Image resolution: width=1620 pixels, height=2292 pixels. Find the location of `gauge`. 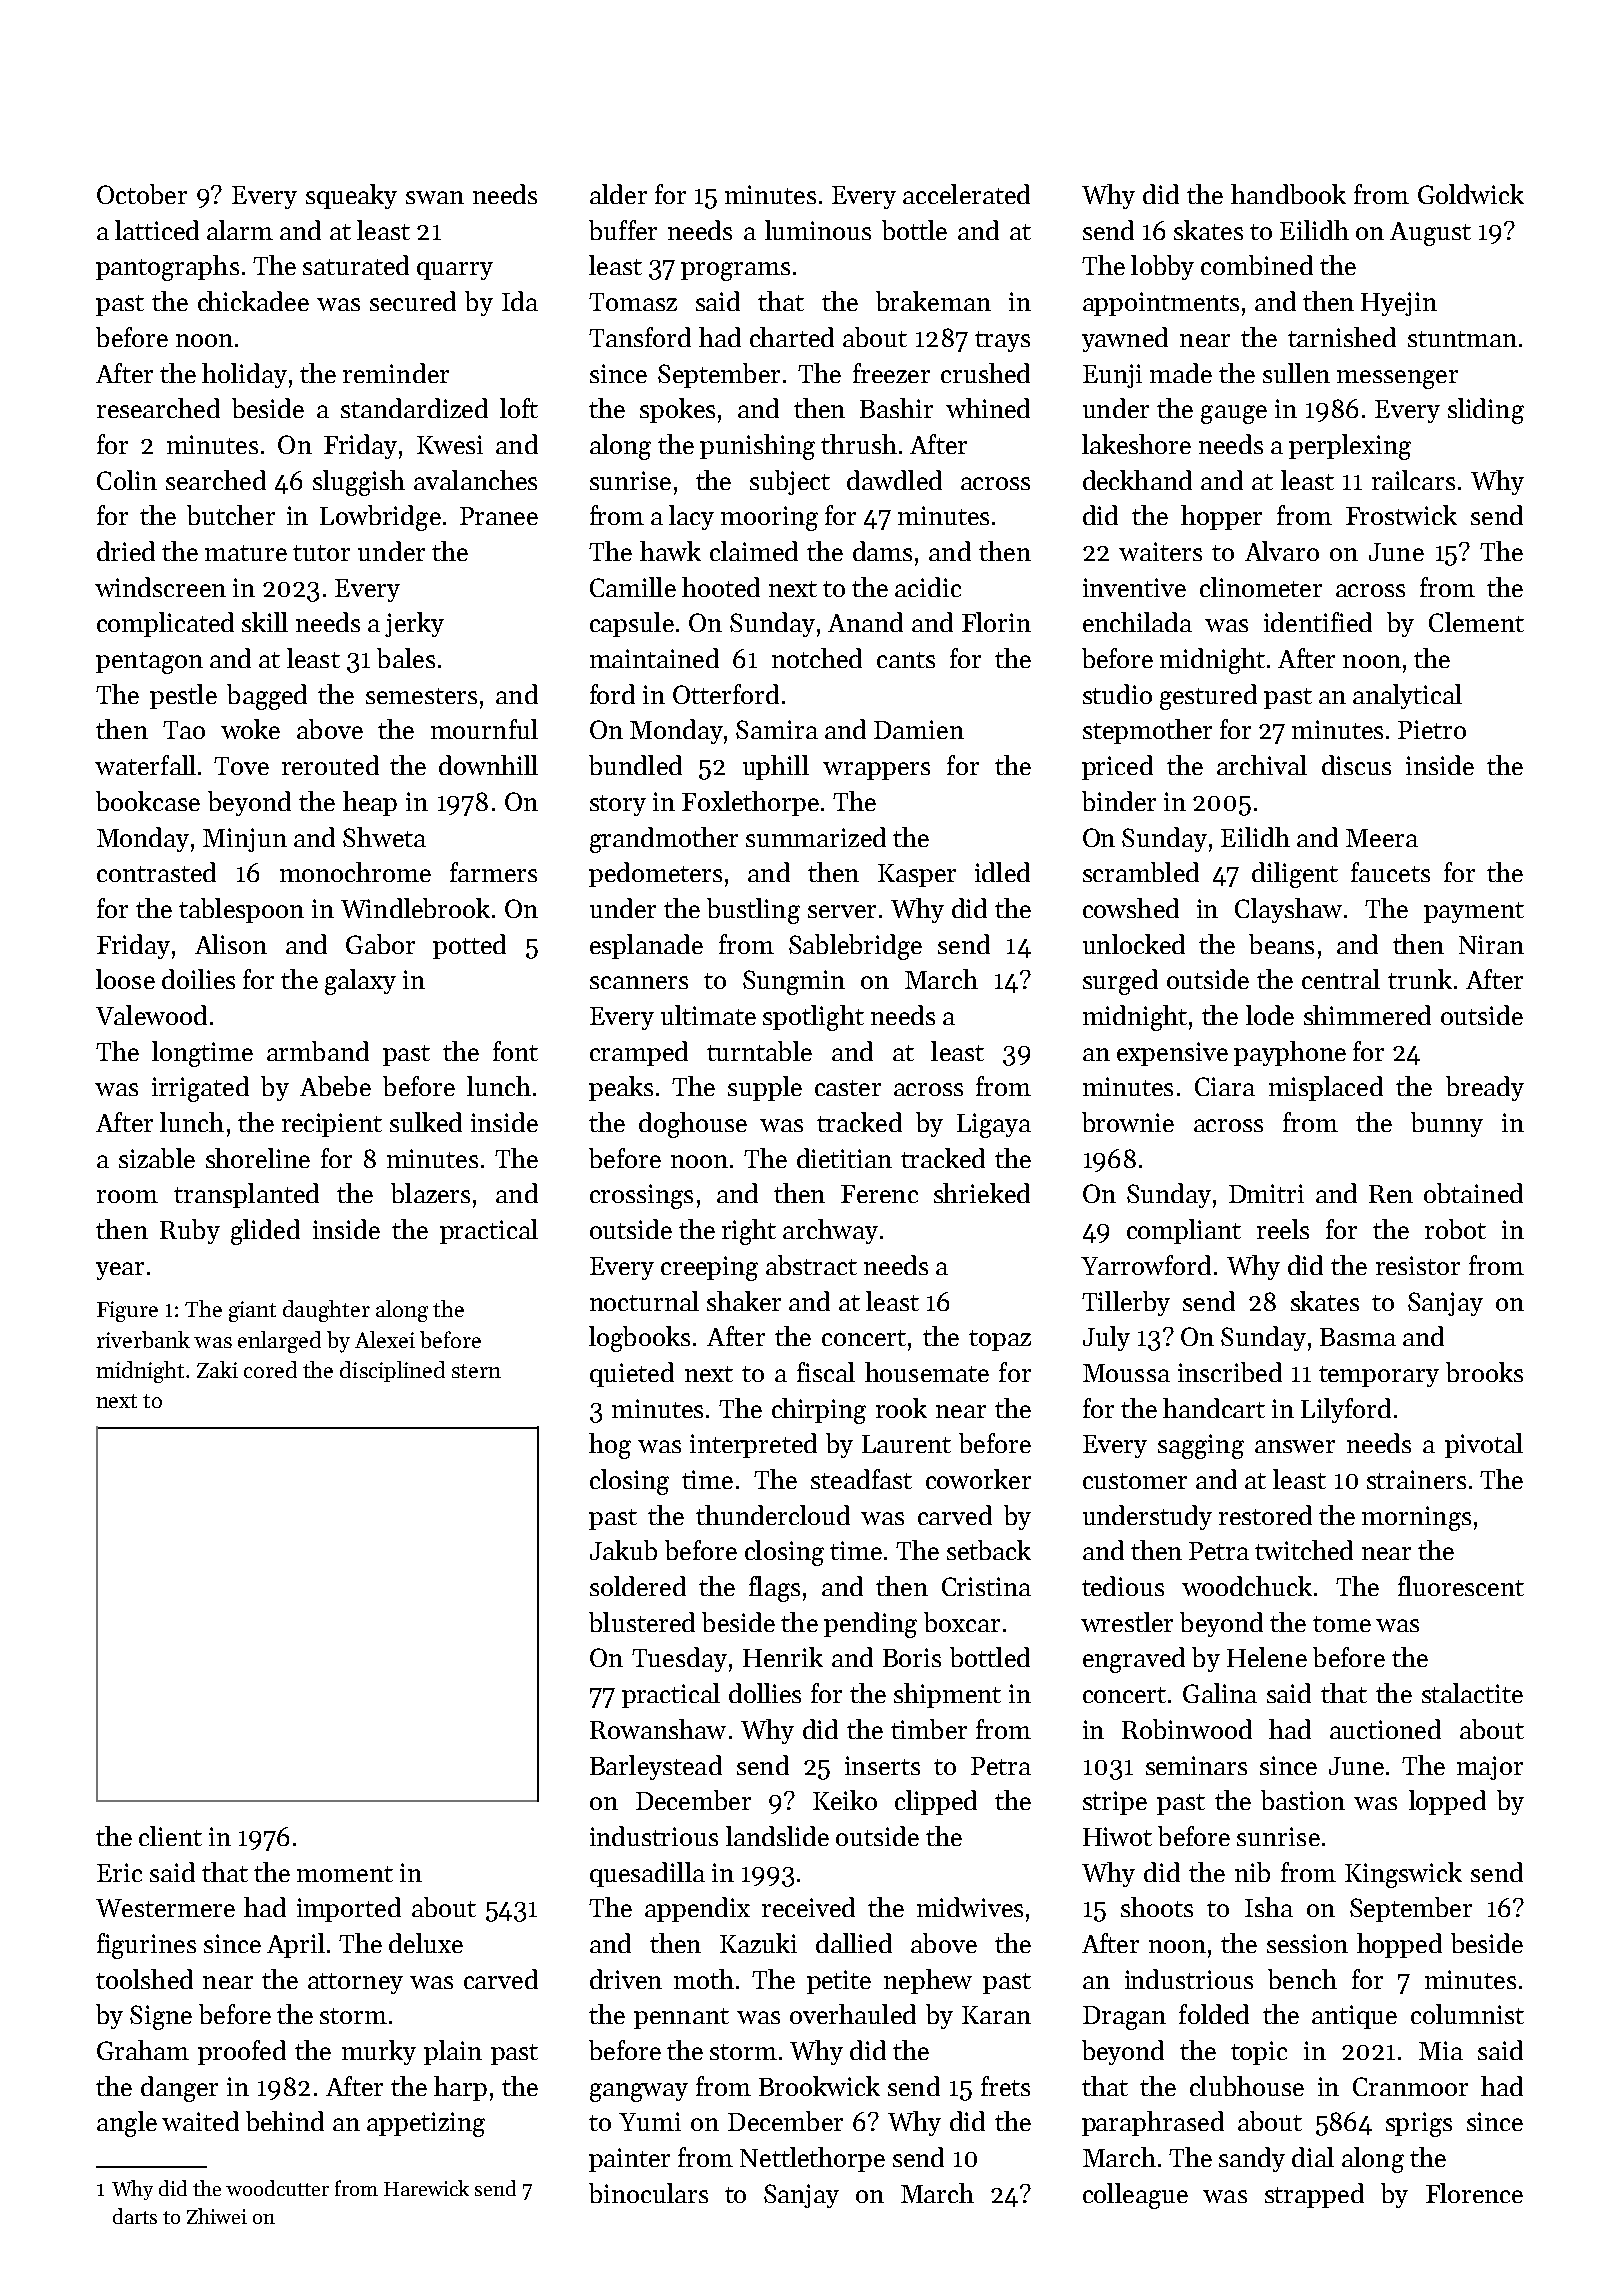

gauge is located at coordinates (1234, 414).
